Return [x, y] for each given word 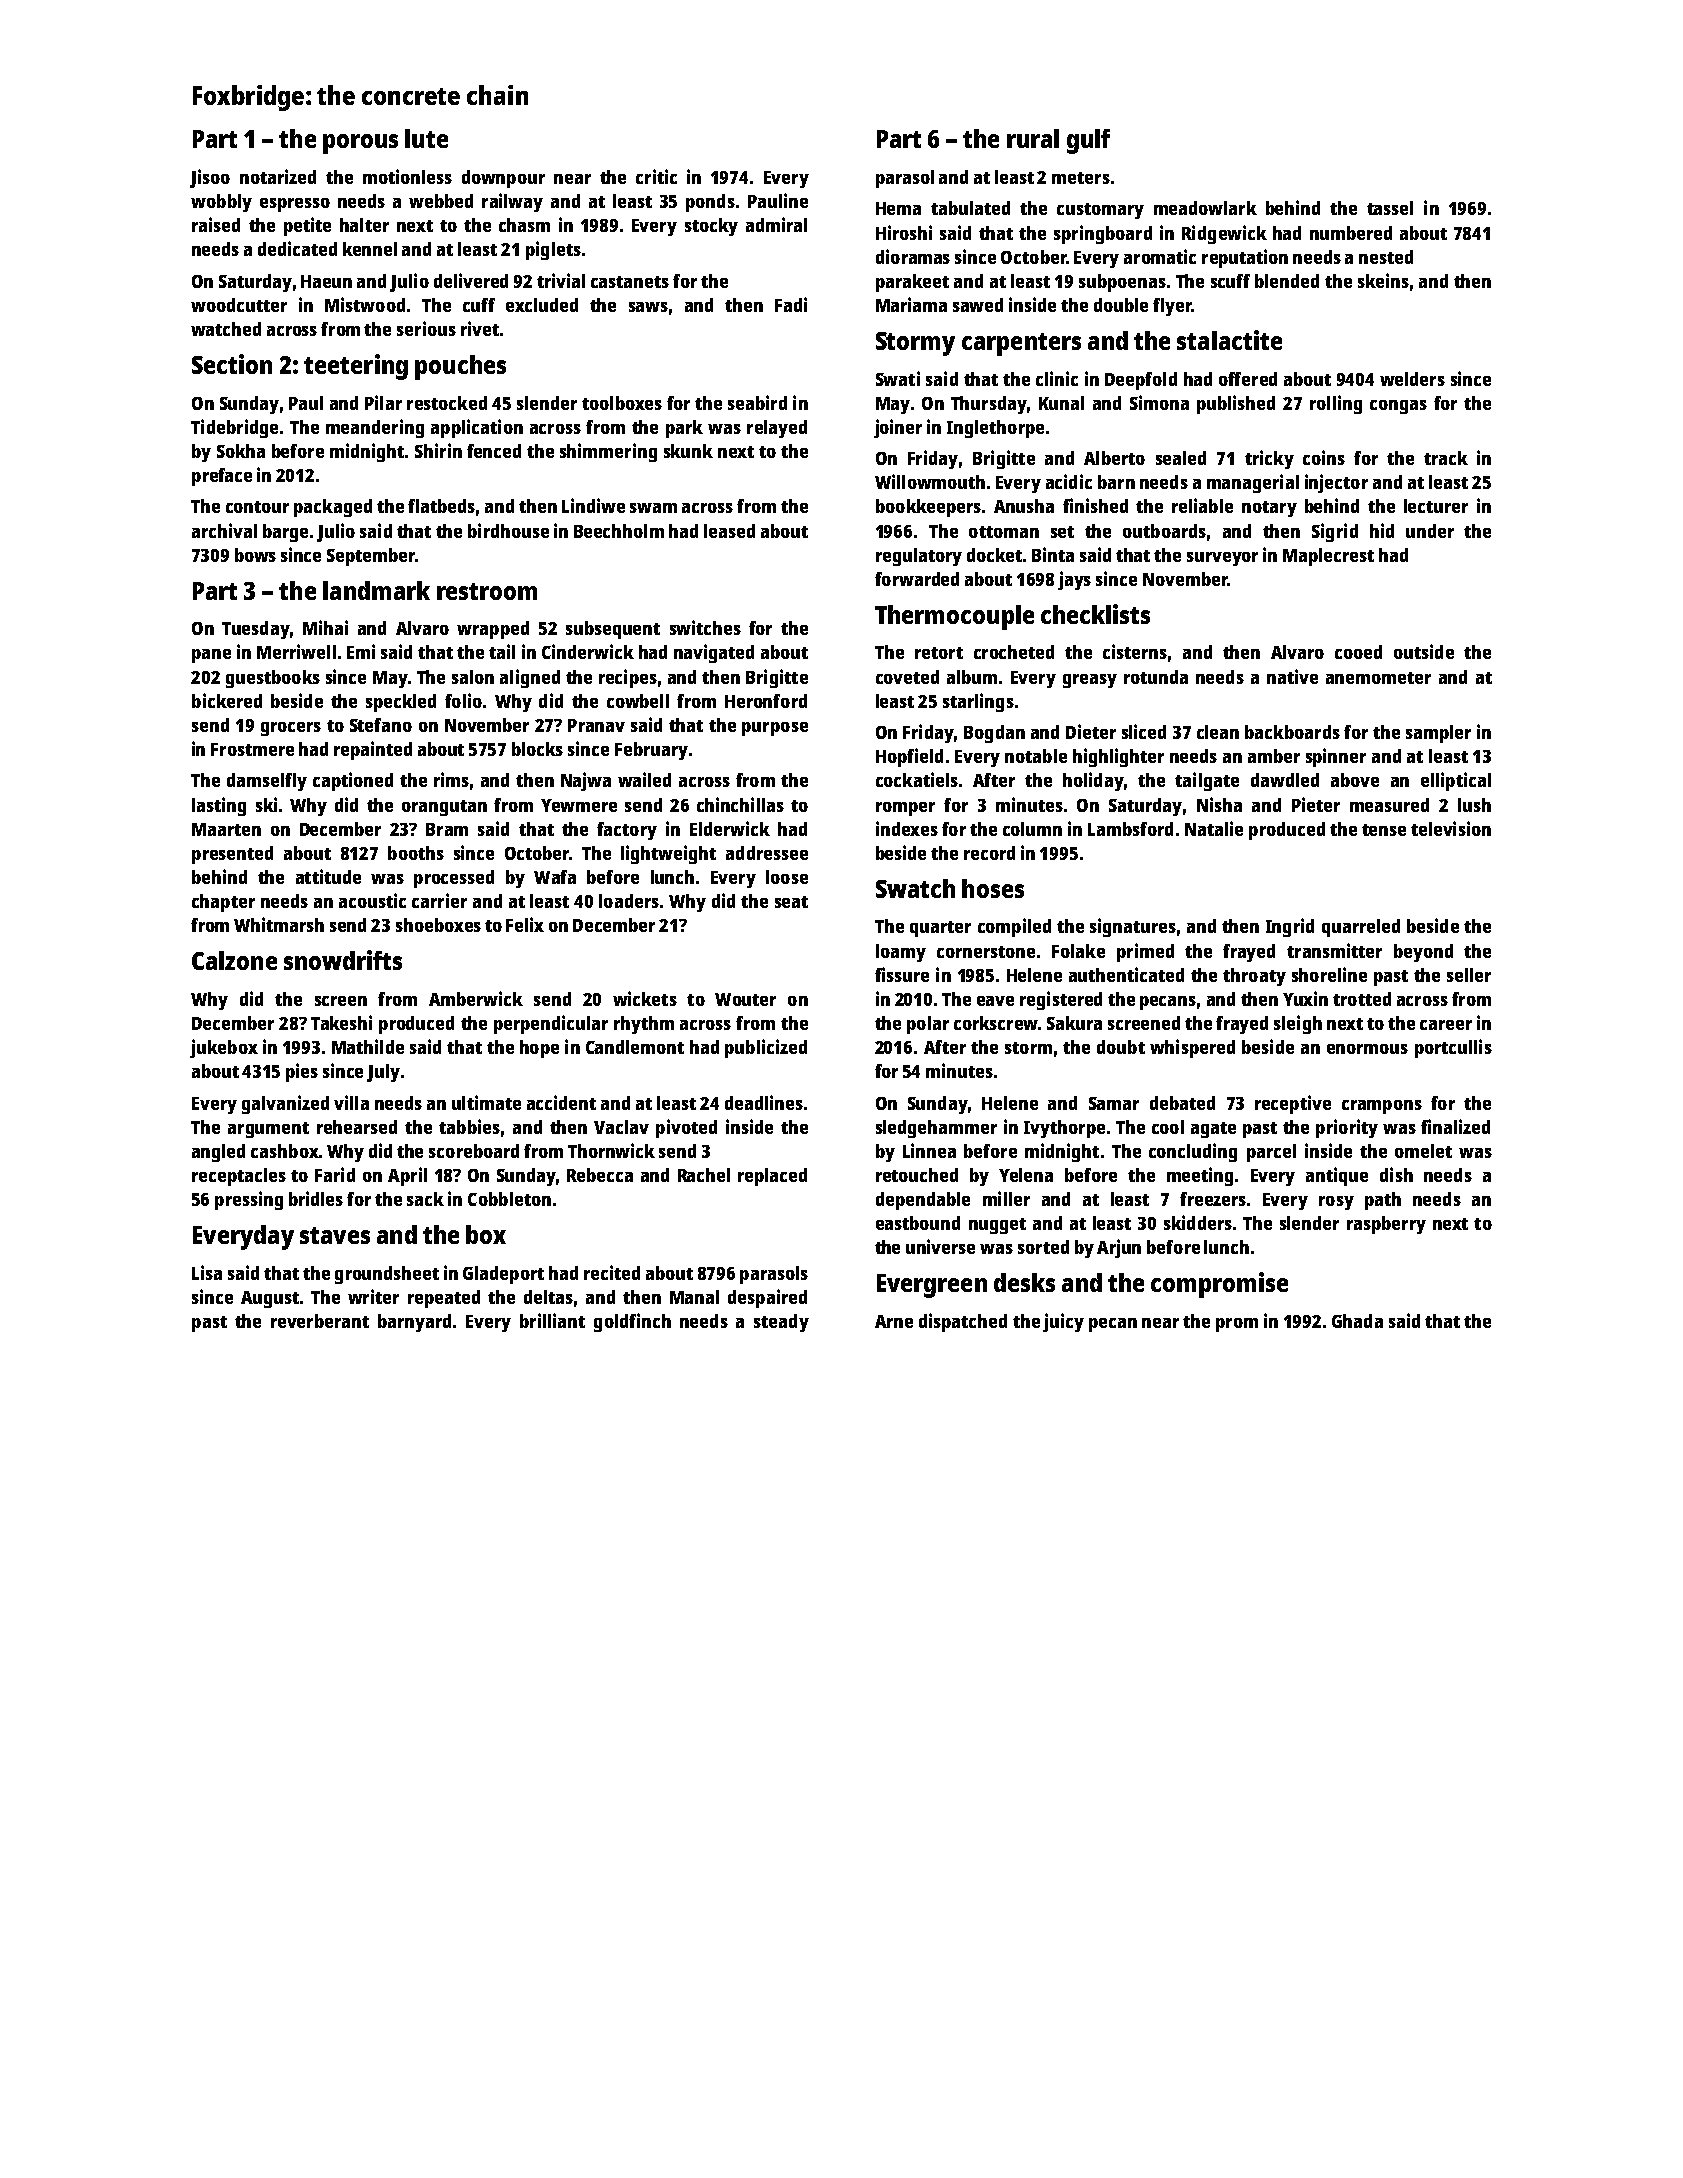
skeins [1383, 280]
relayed [777, 429]
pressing [249, 1200]
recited [612, 1272]
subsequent [613, 630]
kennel [370, 249]
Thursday [989, 405]
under [1430, 531]
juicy [1063, 1322]
